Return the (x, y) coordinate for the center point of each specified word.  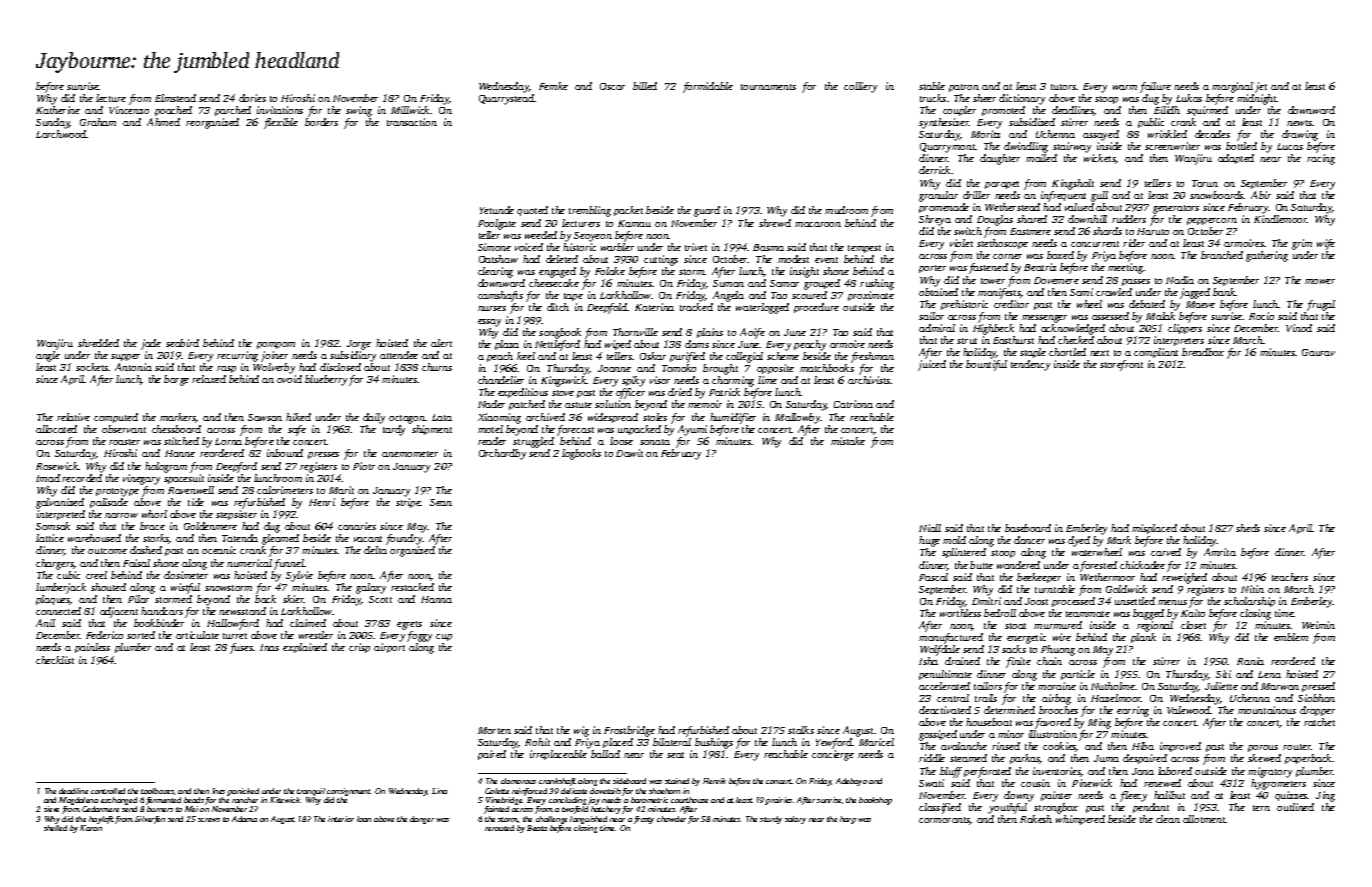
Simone (494, 247)
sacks (1014, 649)
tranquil (311, 792)
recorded (82, 478)
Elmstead (175, 98)
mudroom (846, 210)
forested (1098, 566)
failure (1155, 87)
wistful (185, 588)
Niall (930, 528)
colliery (860, 87)
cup (444, 637)
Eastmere (1030, 231)
